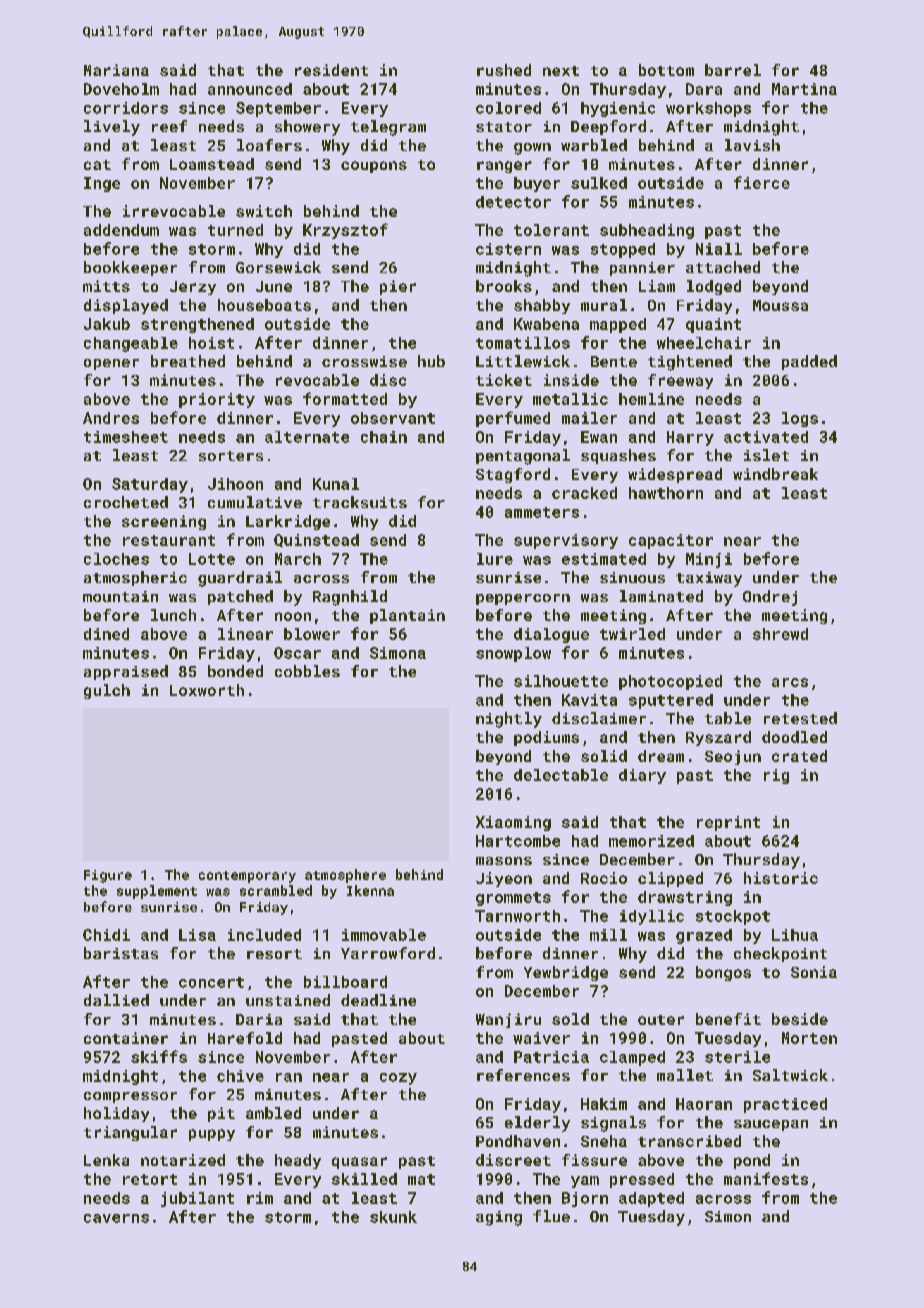  What do you see at coordinates (781, 878) in the screenshot?
I see `historic` at bounding box center [781, 878].
